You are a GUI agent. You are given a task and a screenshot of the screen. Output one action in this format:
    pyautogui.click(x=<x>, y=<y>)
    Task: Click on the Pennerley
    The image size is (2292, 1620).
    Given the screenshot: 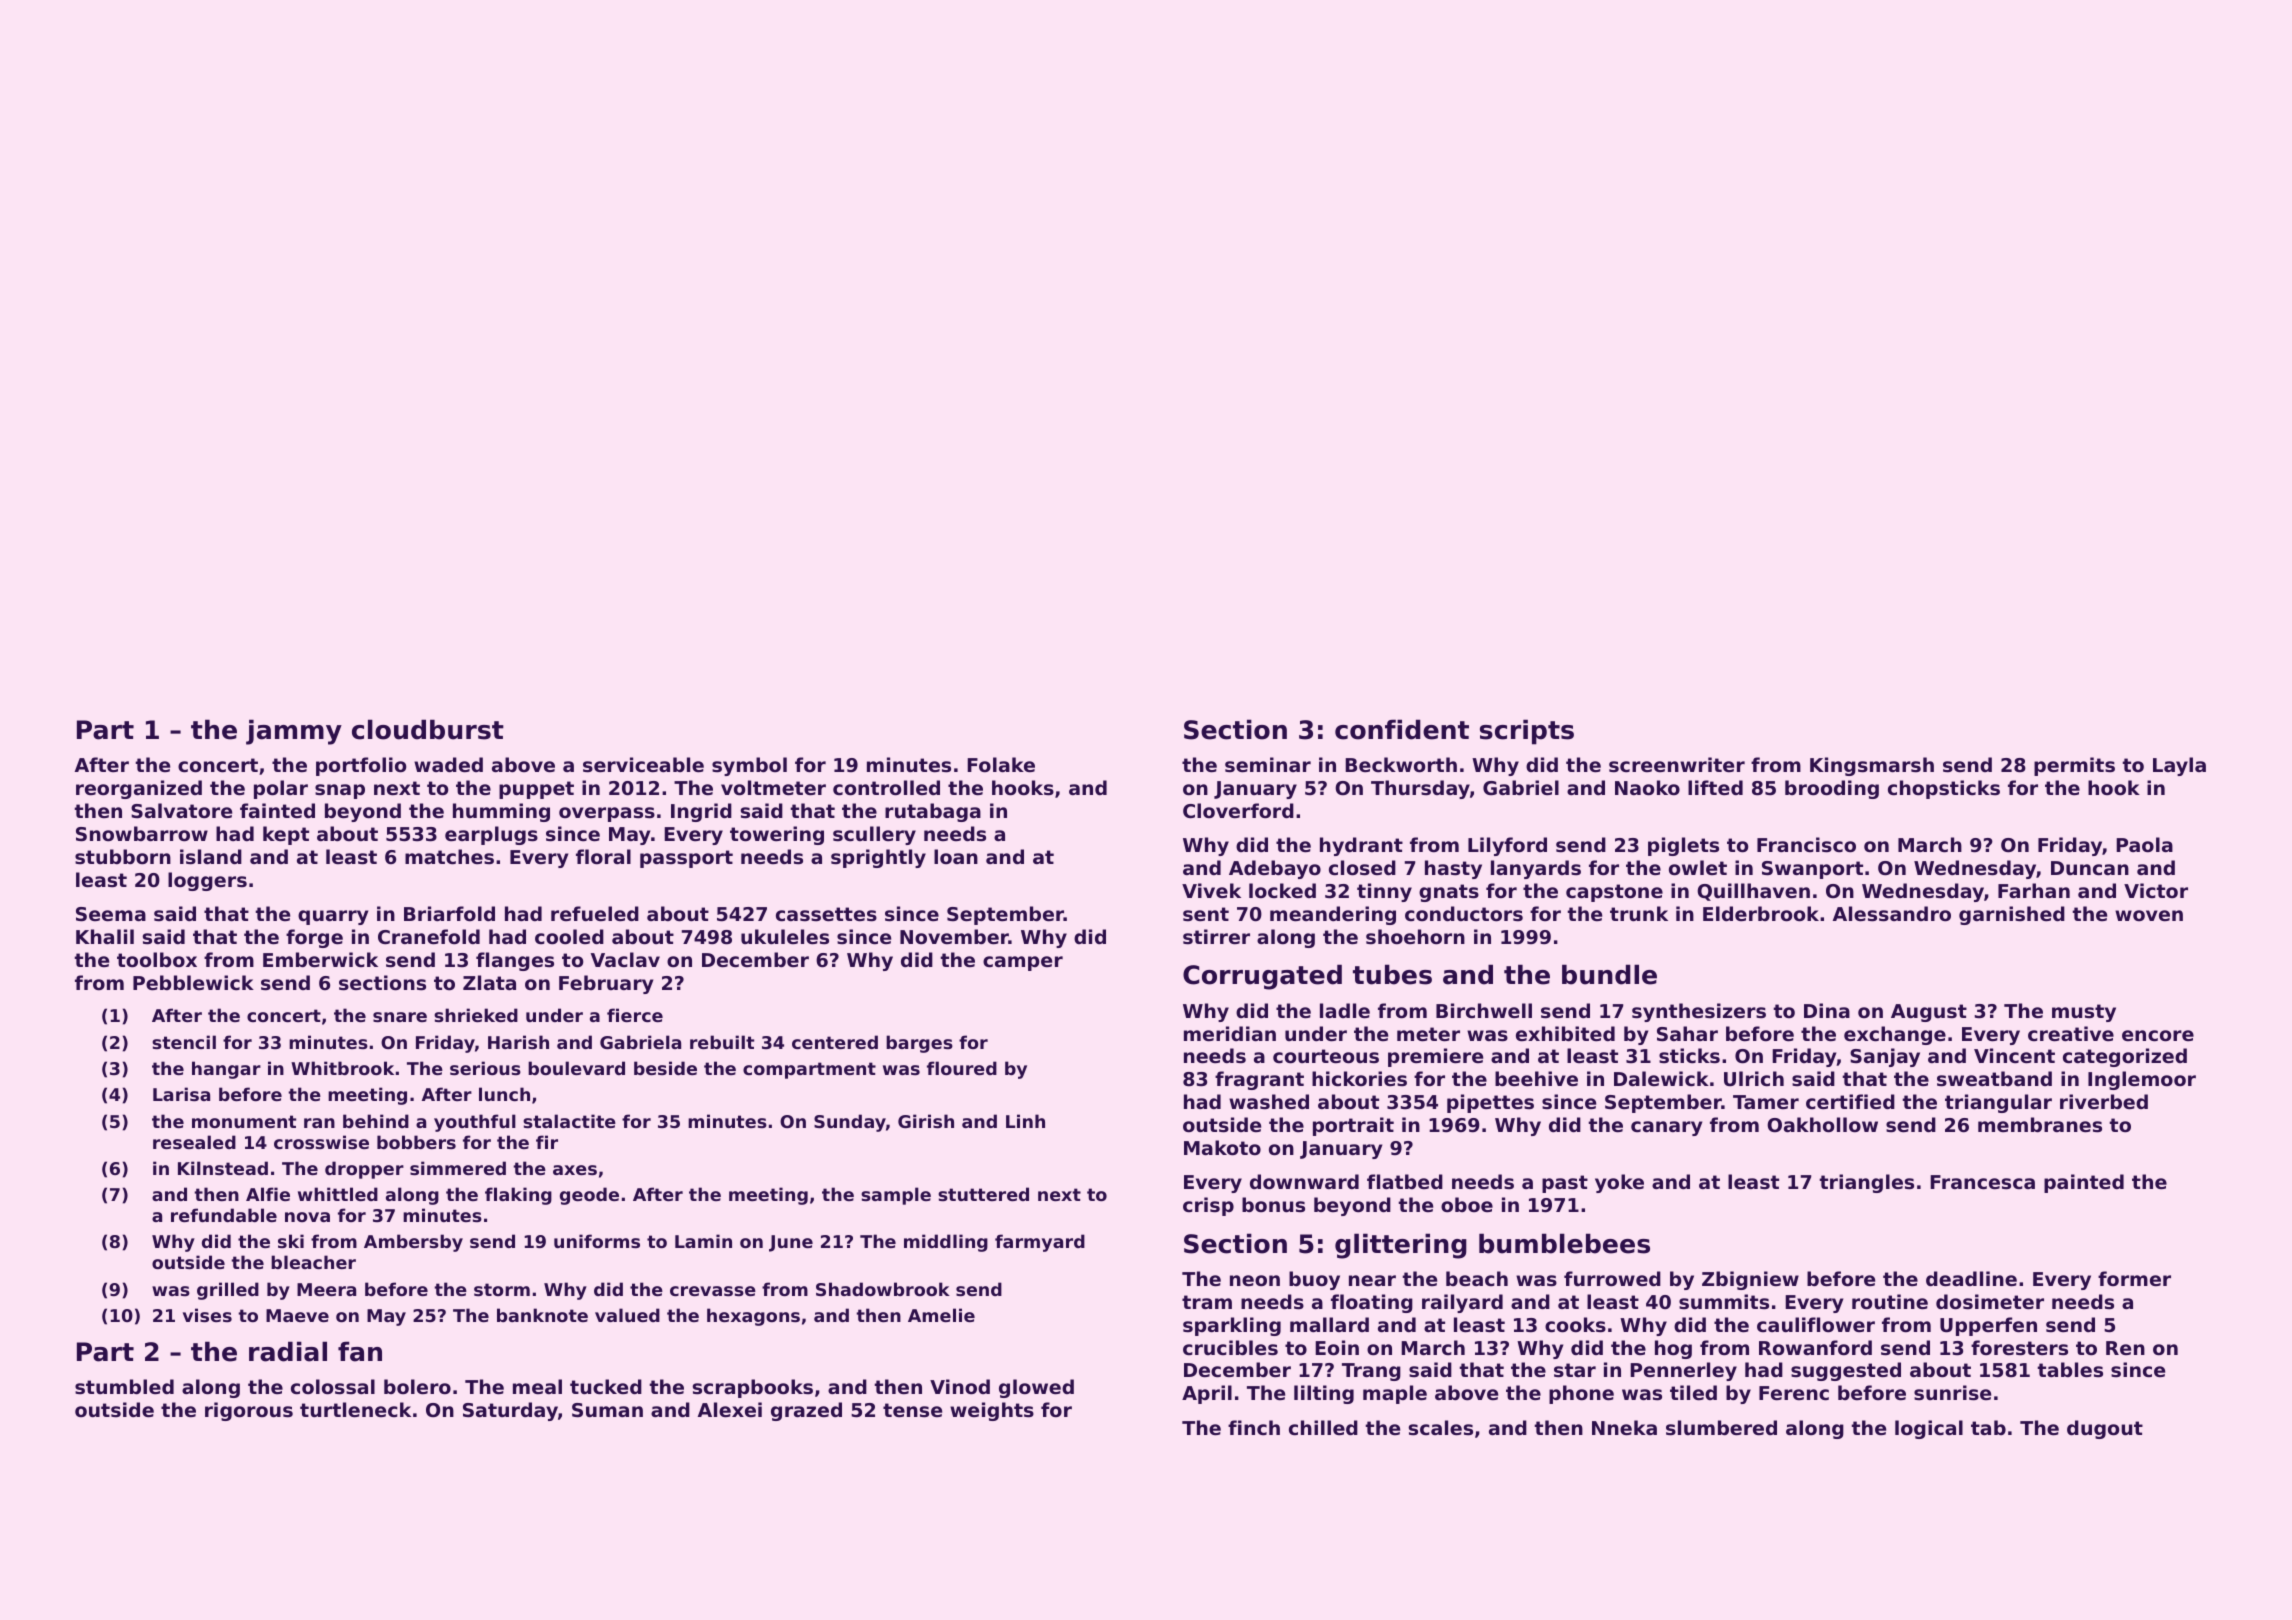 What is the action you would take?
    pyautogui.click(x=1683, y=1371)
